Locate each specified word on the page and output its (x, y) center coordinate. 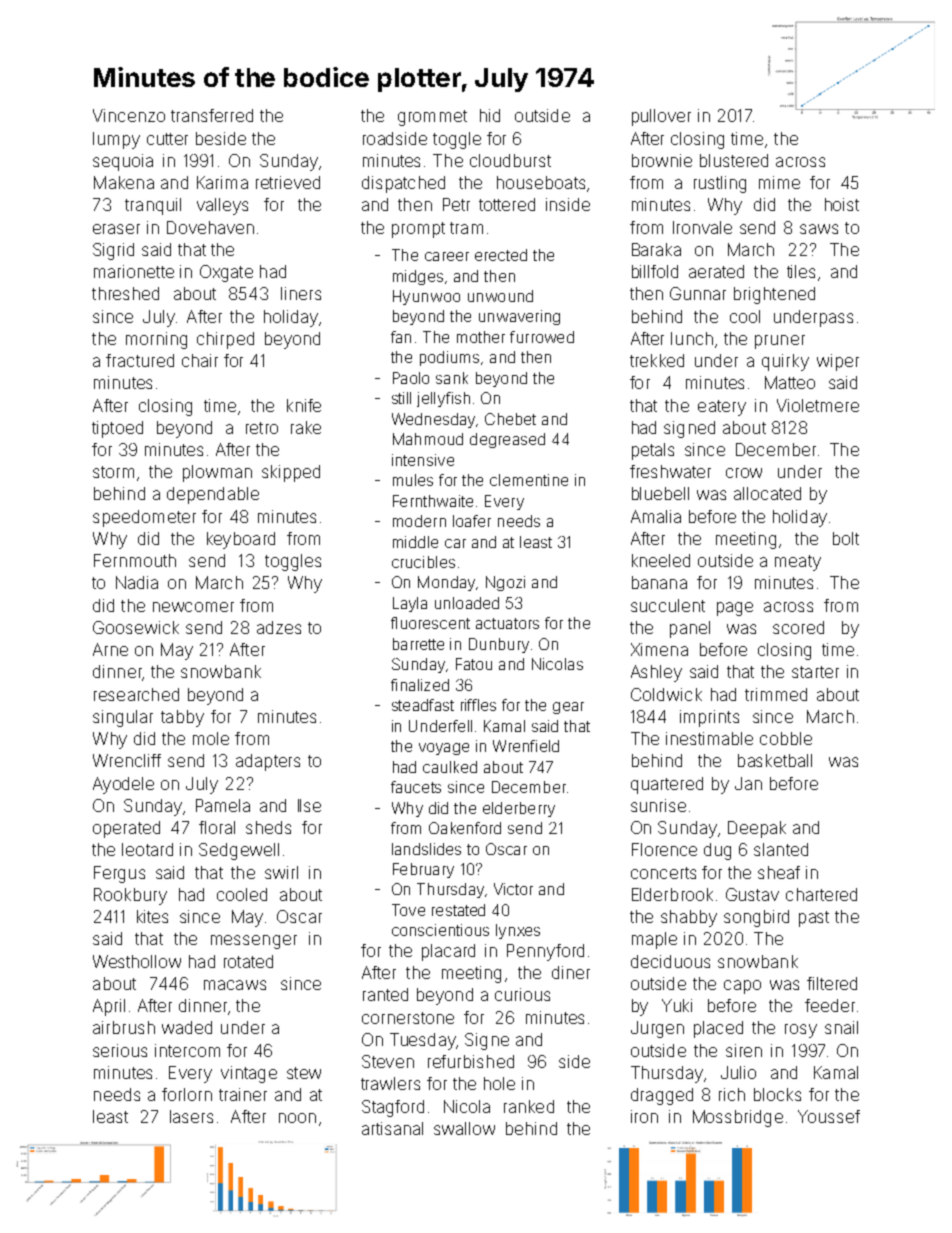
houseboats (541, 182)
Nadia (137, 582)
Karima (222, 182)
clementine (529, 480)
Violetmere (818, 405)
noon (297, 1118)
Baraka (656, 249)
